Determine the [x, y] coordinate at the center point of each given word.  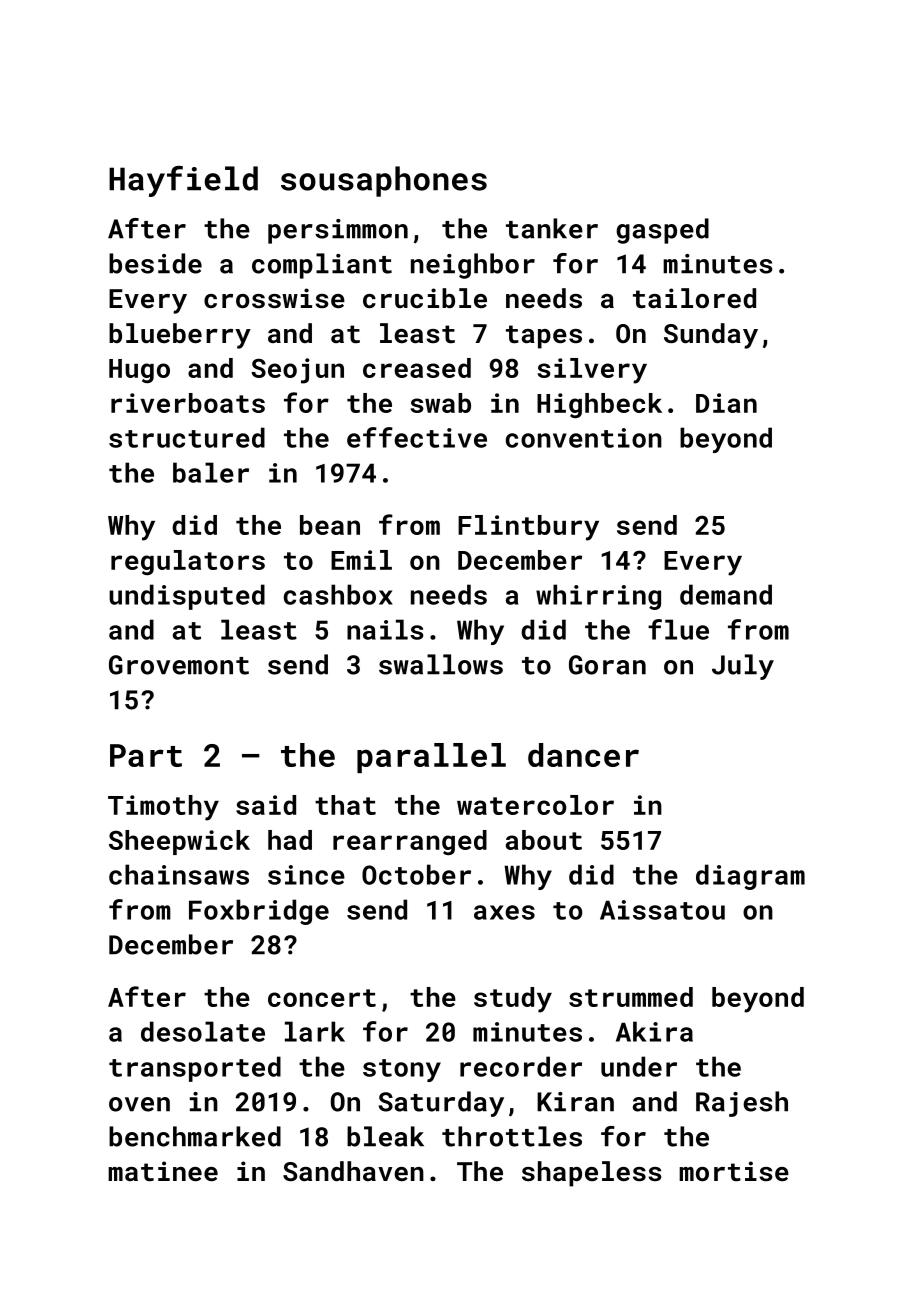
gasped [662, 231]
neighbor [473, 266]
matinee [163, 1171]
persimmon [338, 231]
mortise [734, 1171]
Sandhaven [353, 1171]
